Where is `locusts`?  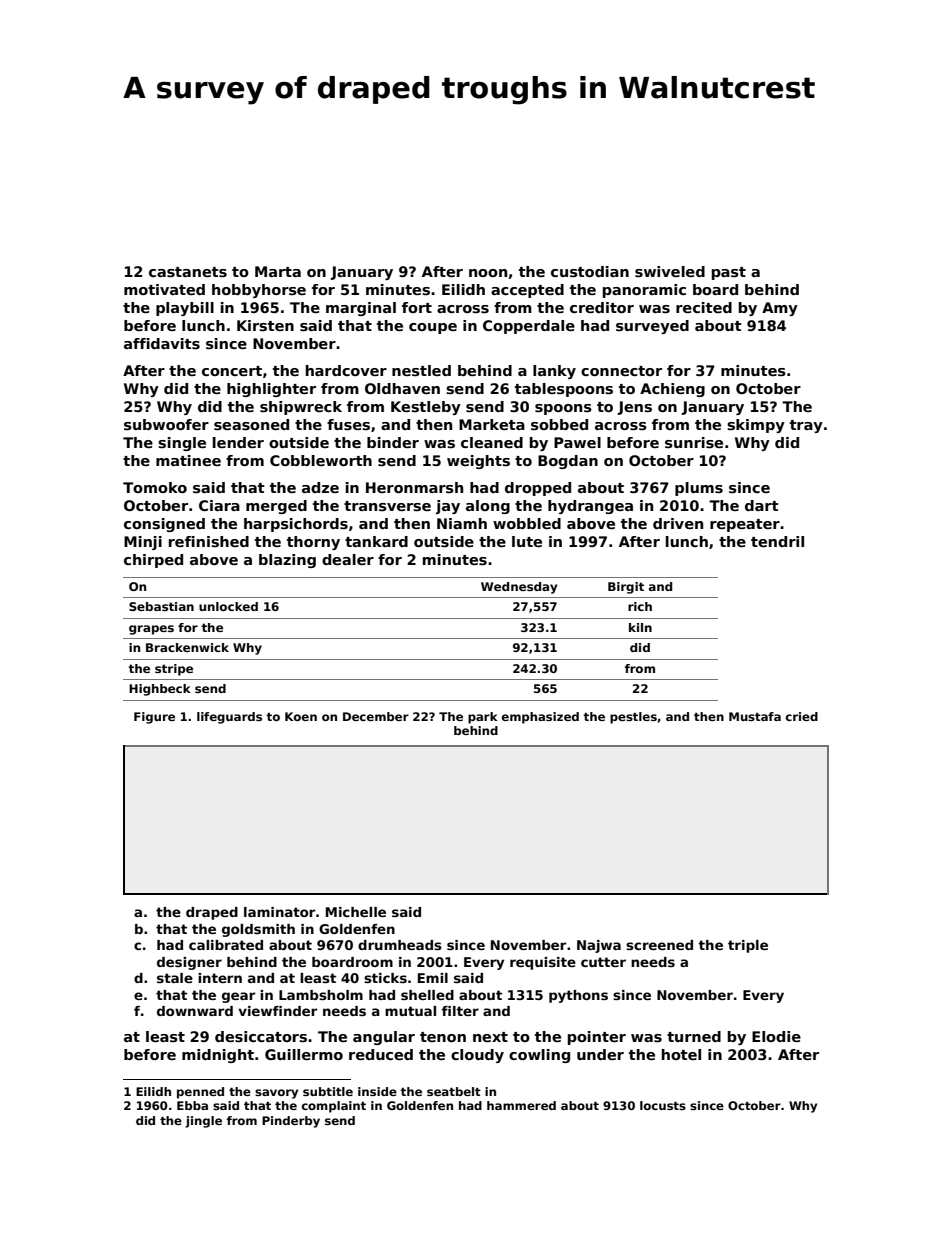 locusts is located at coordinates (663, 1105).
